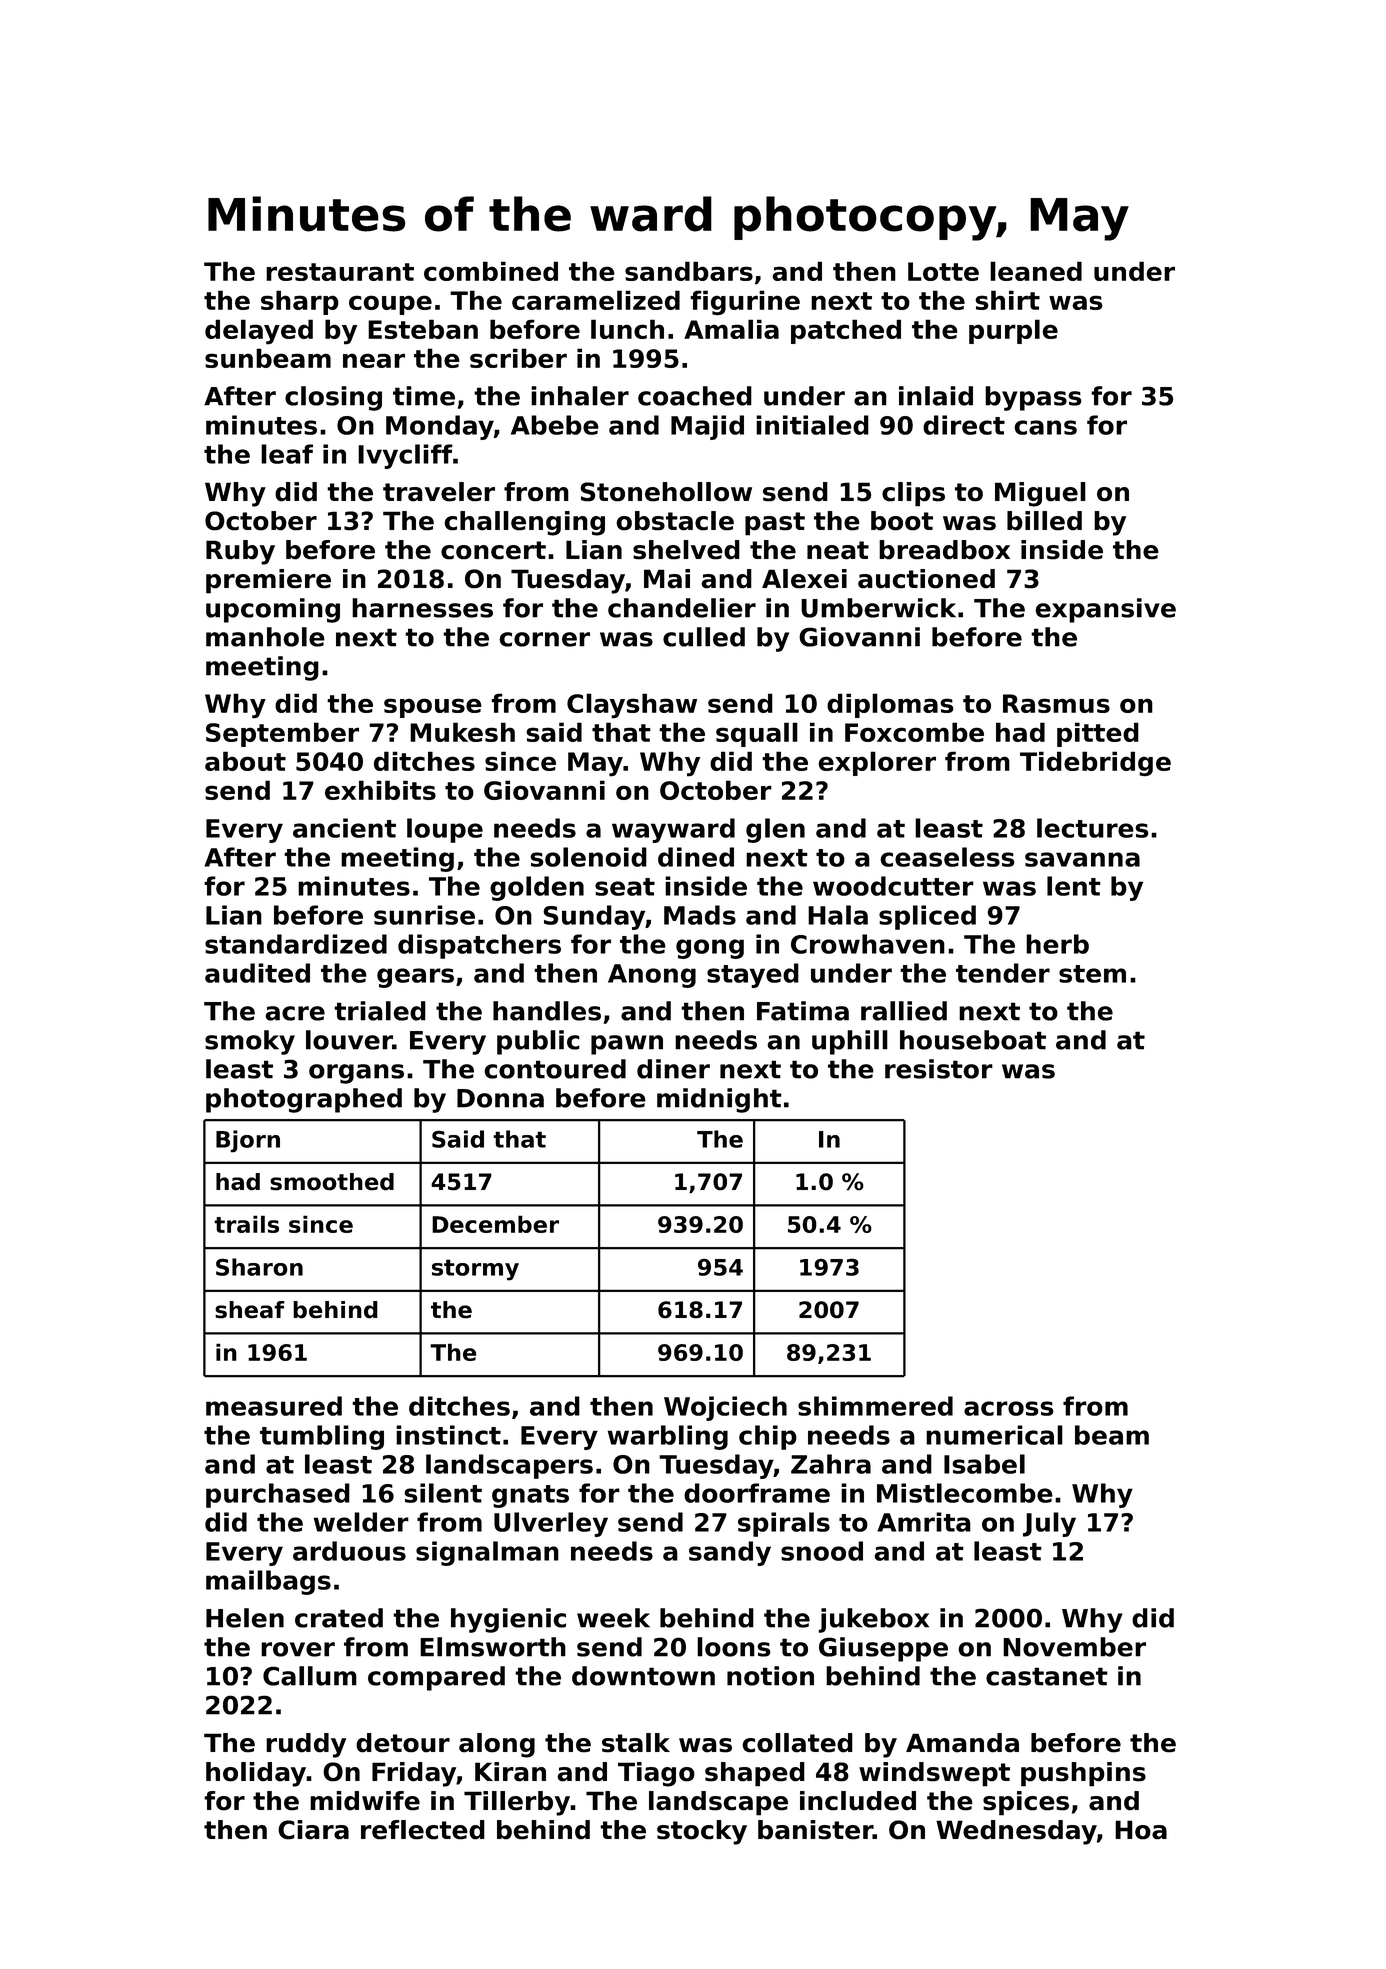  What do you see at coordinates (344, 828) in the screenshot?
I see `ancient` at bounding box center [344, 828].
